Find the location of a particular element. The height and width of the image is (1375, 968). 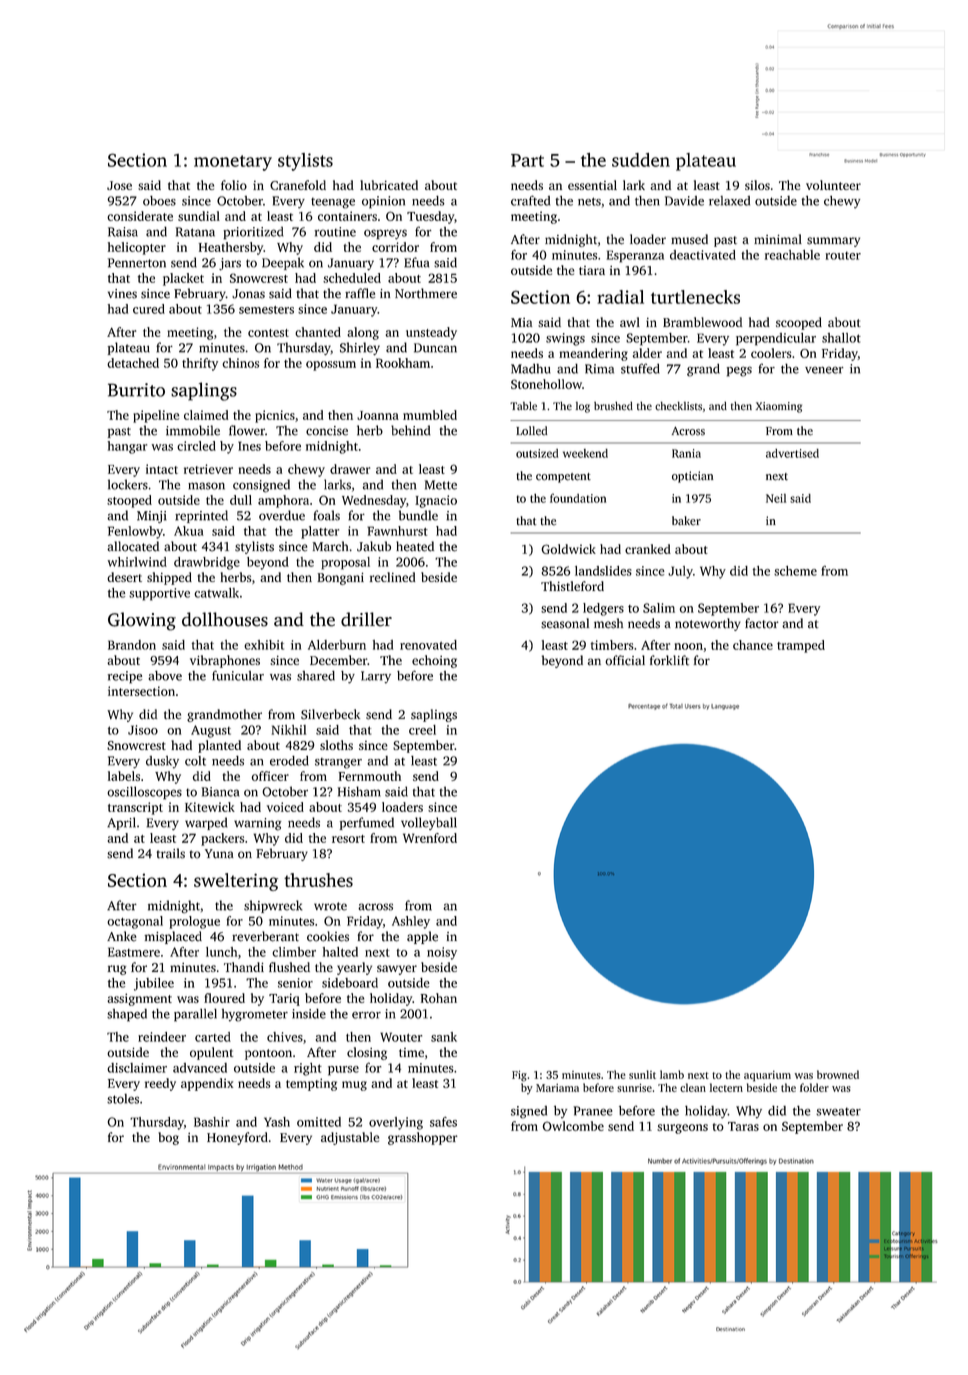

shallot is located at coordinates (841, 338).
